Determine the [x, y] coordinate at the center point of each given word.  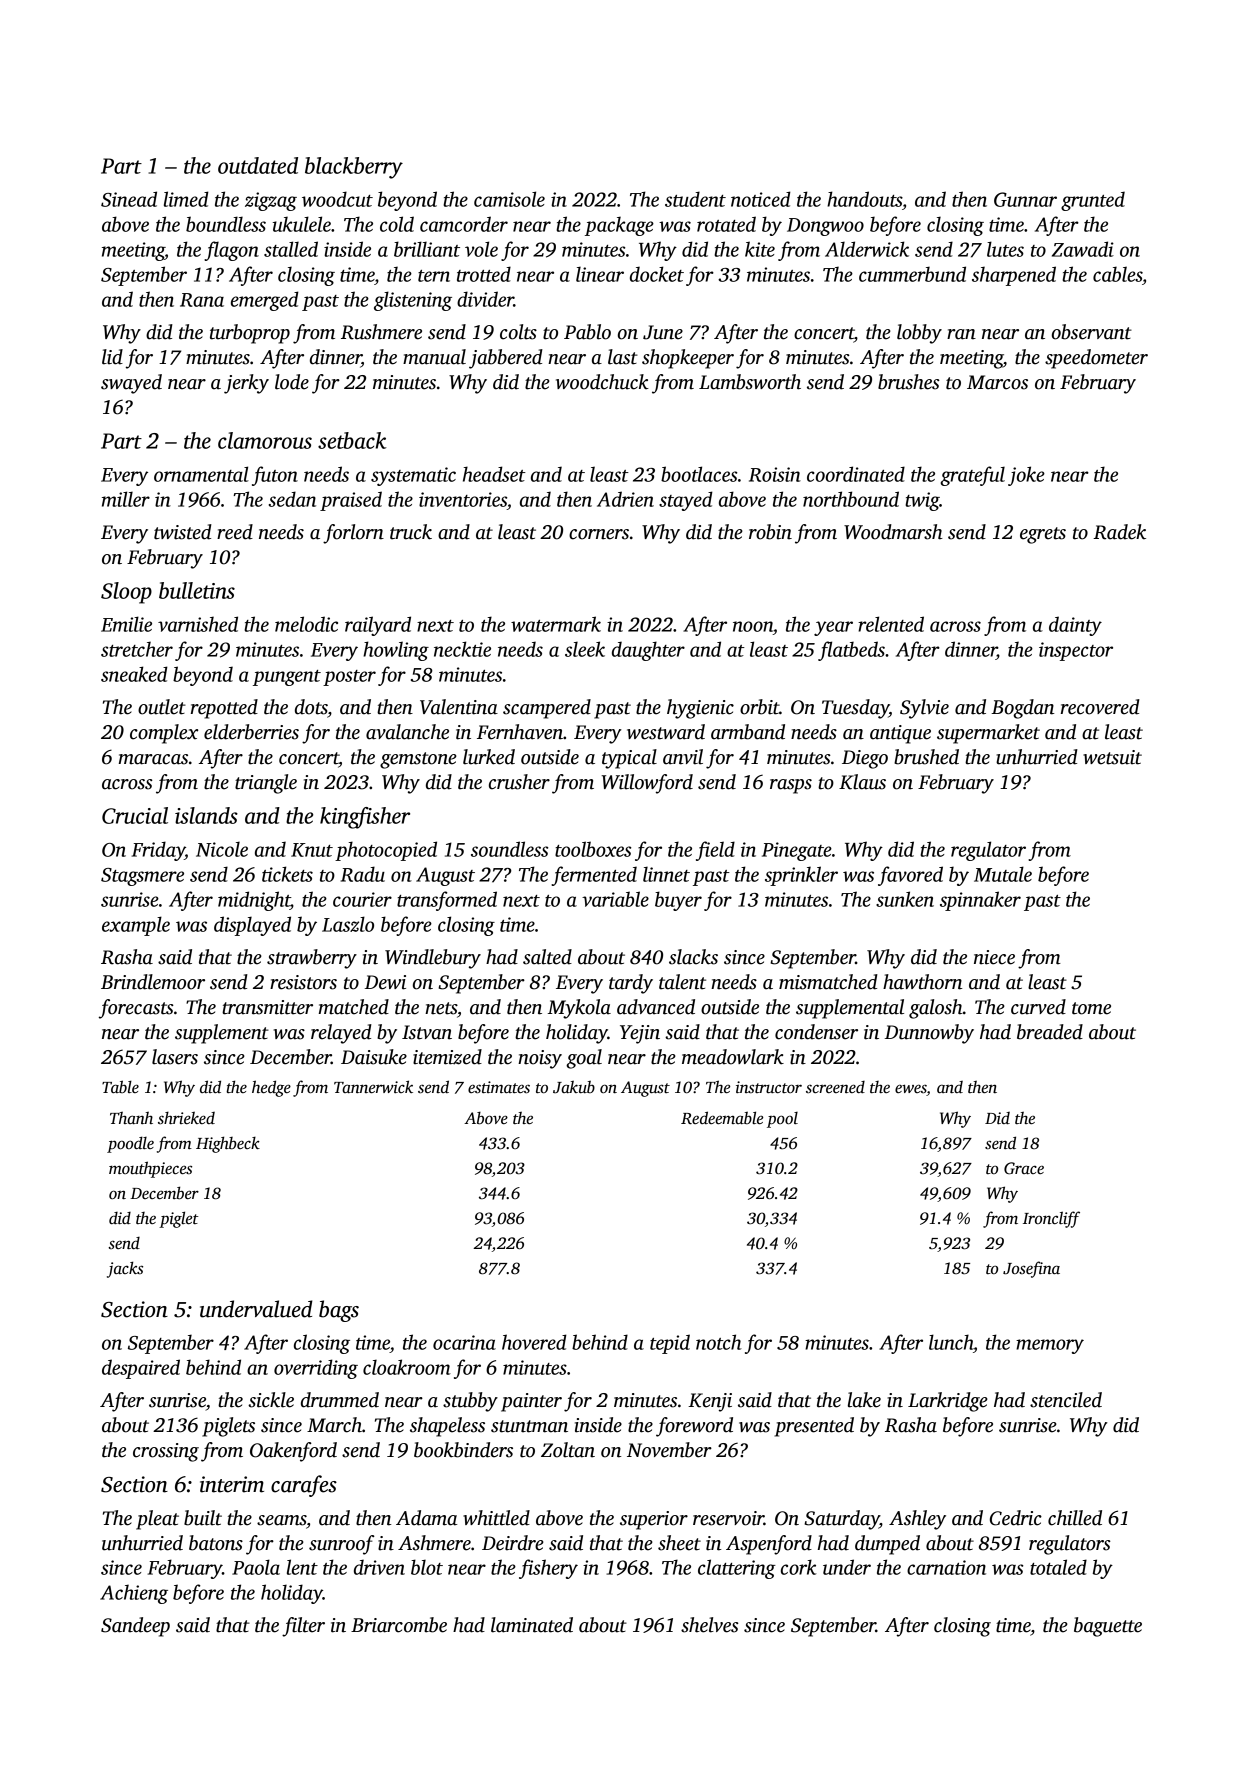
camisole [509, 199]
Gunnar [1025, 199]
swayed [131, 384]
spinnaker [980, 901]
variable [615, 899]
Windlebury [433, 959]
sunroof [342, 1545]
